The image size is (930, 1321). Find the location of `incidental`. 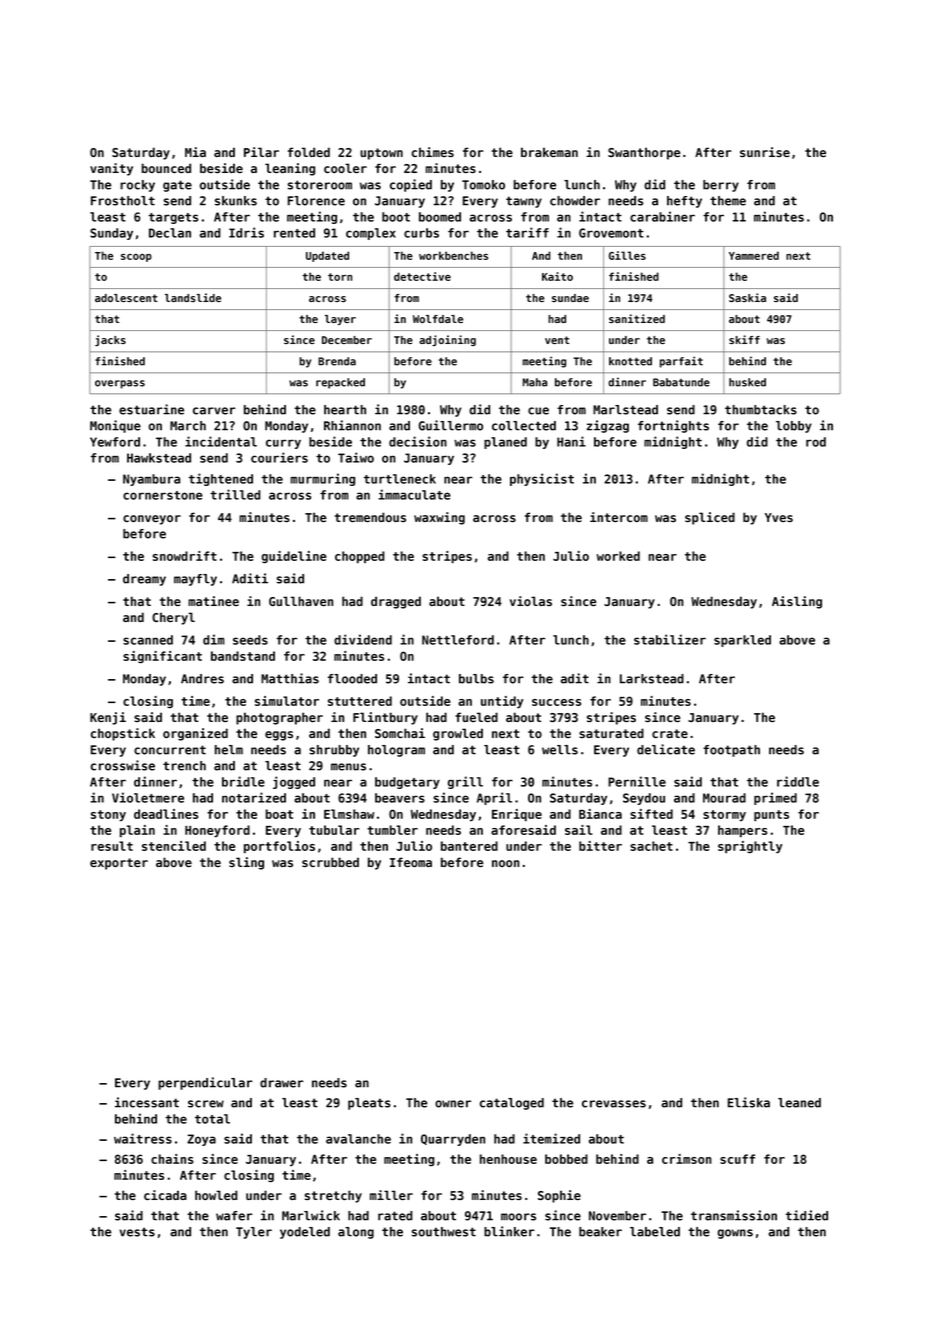

incidental is located at coordinates (221, 441).
